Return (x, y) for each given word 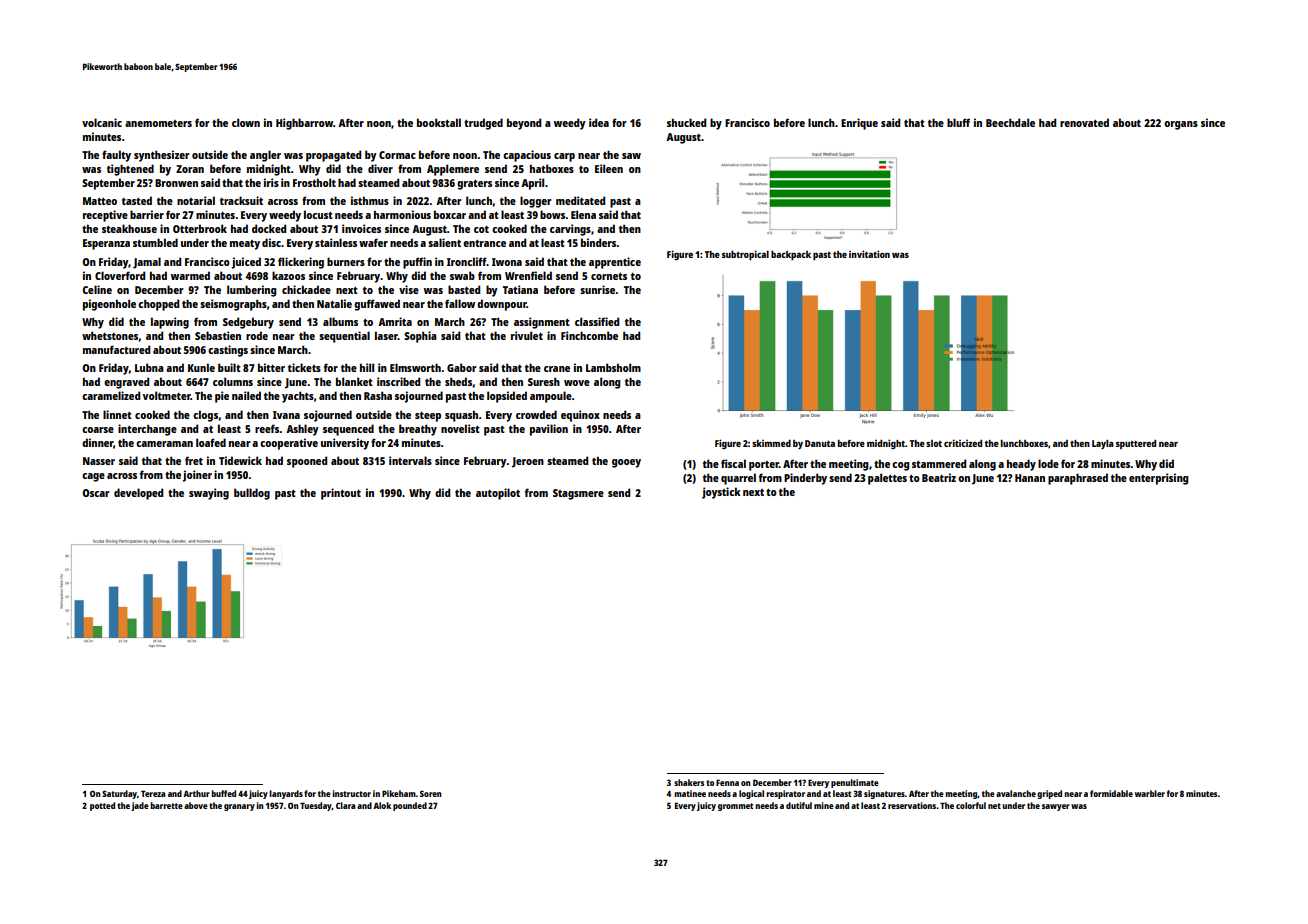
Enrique (859, 124)
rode (257, 335)
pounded (410, 806)
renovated (1084, 122)
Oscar (96, 493)
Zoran (190, 169)
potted (102, 806)
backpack (791, 255)
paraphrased (1078, 479)
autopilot (498, 494)
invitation (869, 254)
